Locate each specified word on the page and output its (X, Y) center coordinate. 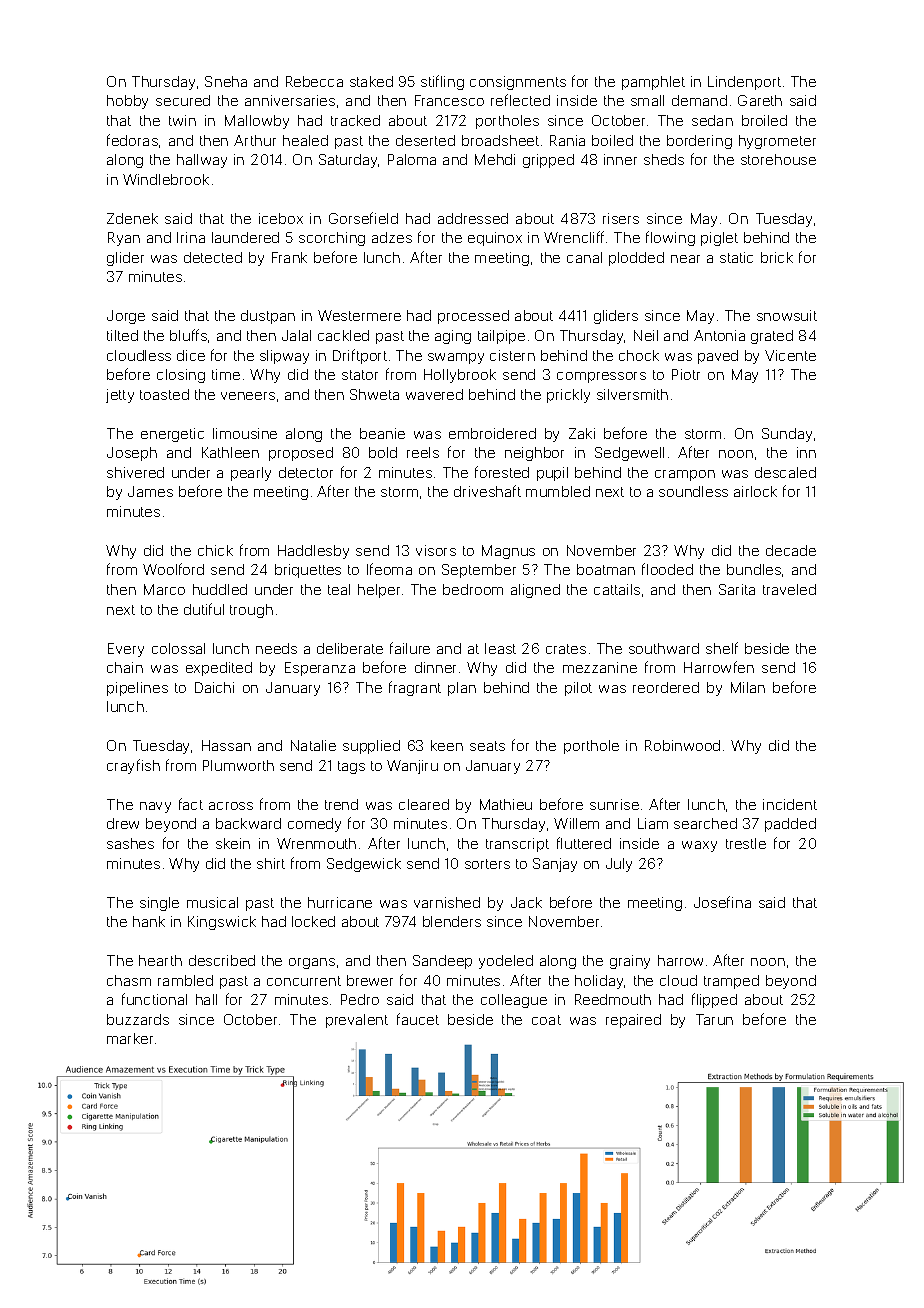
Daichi (214, 687)
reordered (666, 687)
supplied (371, 747)
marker (130, 1038)
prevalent (357, 1021)
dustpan (268, 317)
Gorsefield (363, 218)
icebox (281, 218)
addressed (473, 218)
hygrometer (777, 142)
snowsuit (787, 315)
